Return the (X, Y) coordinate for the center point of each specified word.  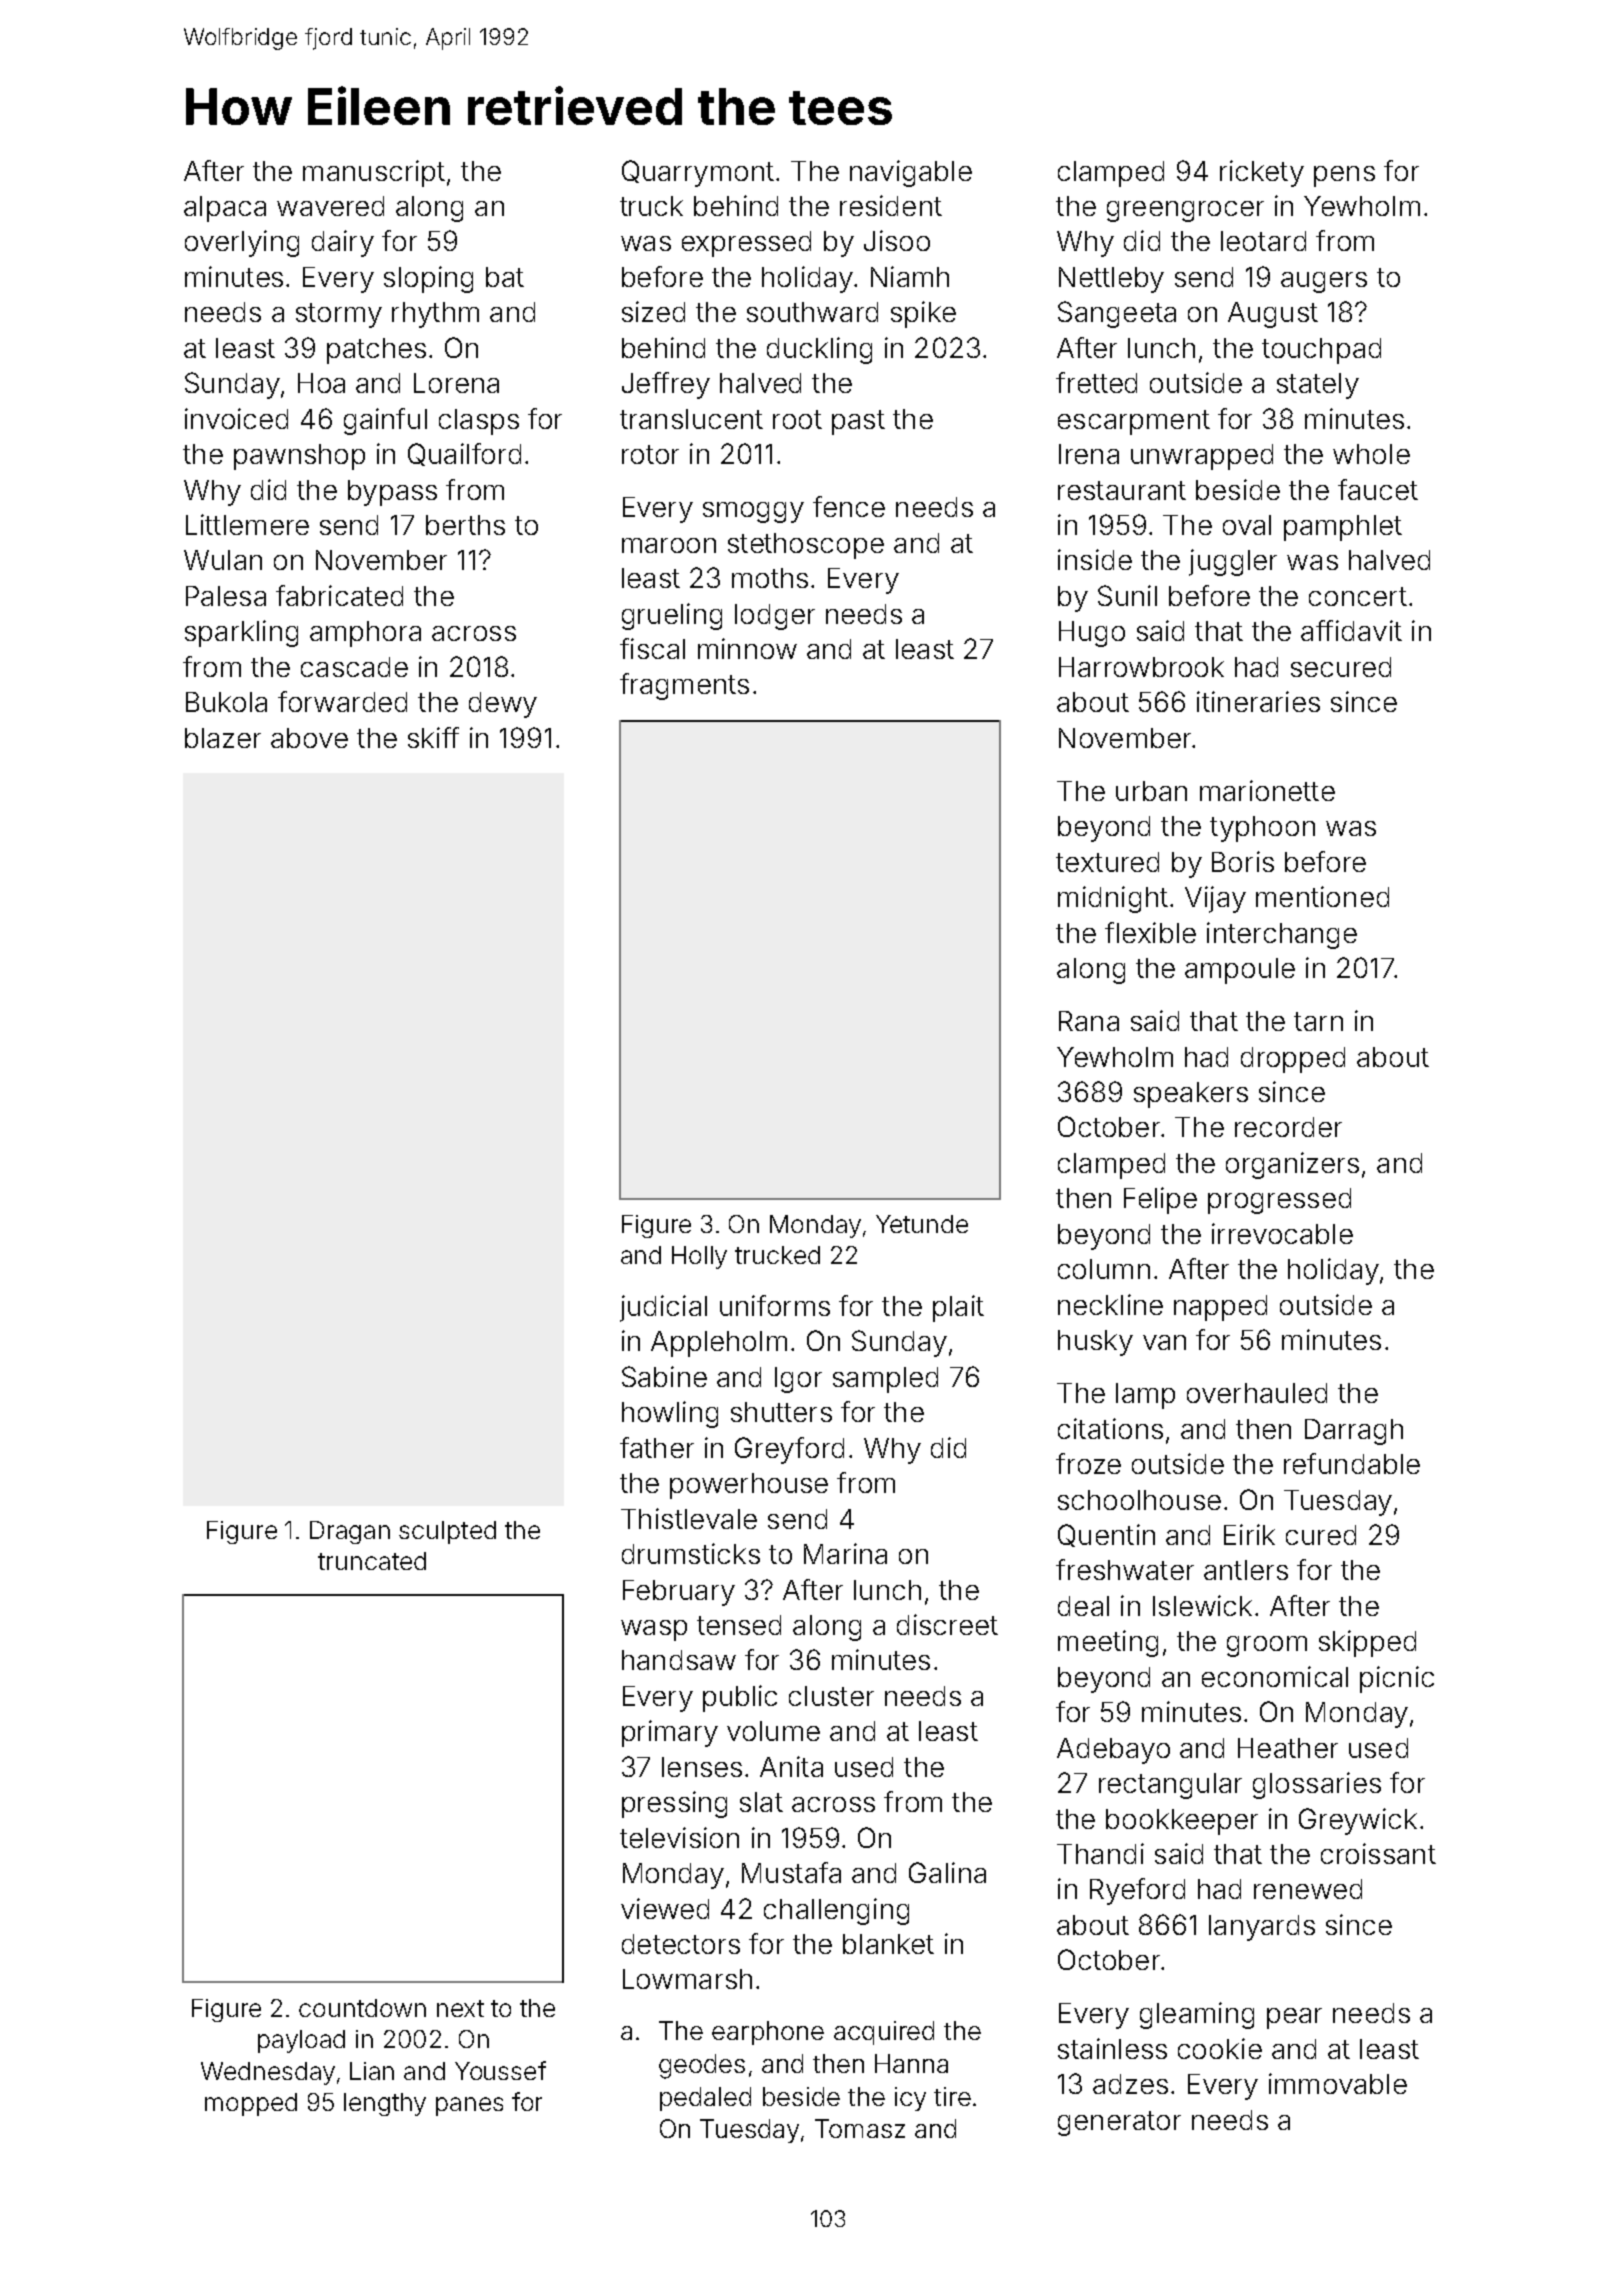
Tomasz (860, 2128)
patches (376, 351)
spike (923, 314)
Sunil (1127, 595)
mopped (251, 2104)
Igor (798, 1380)
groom (1267, 1646)
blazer (223, 738)
